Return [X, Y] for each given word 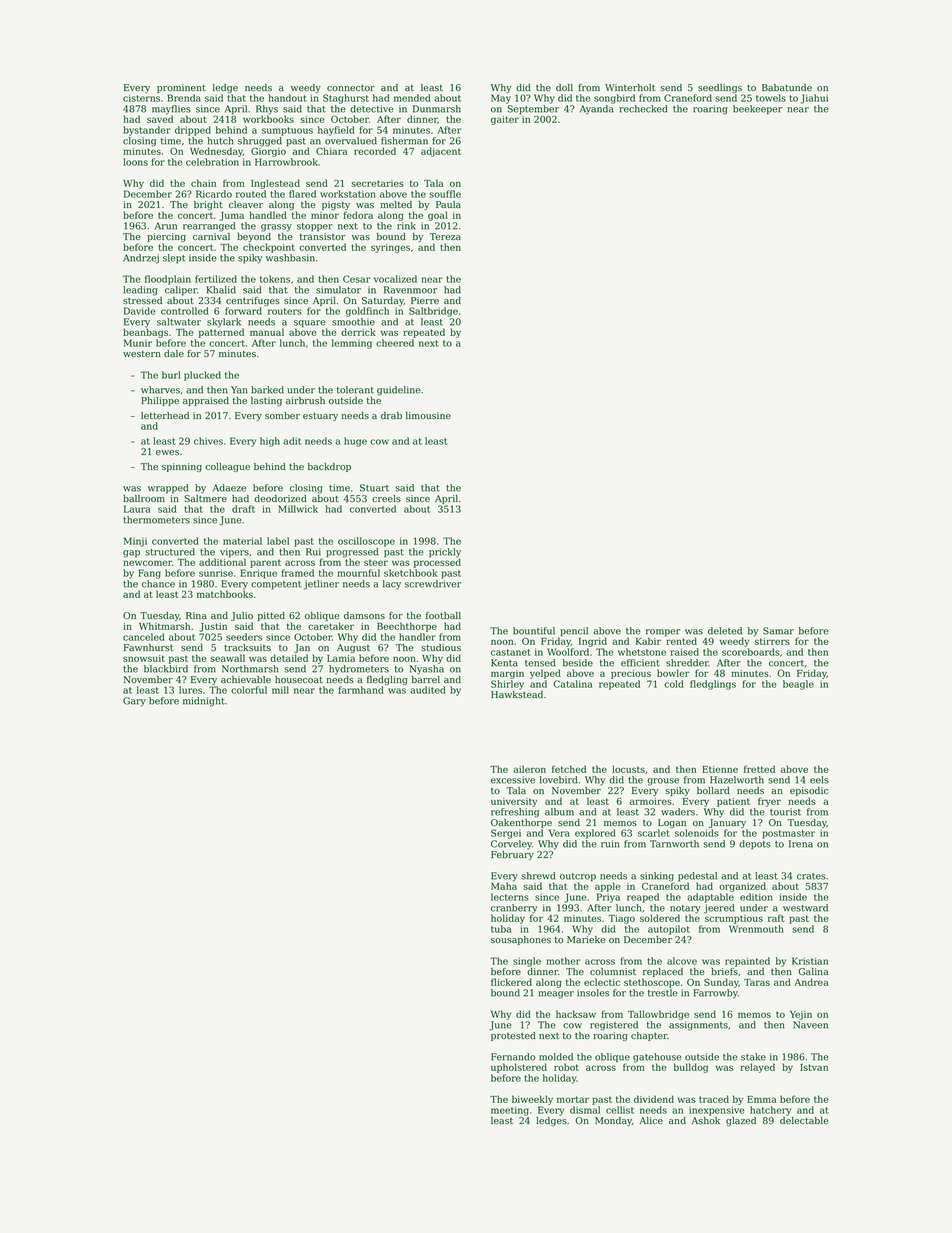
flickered [511, 982]
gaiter [505, 120]
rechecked [643, 109]
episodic [809, 791]
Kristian [810, 961]
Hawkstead [517, 694]
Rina [196, 615]
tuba [501, 929]
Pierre [425, 300]
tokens [275, 279]
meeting [510, 1111]
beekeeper [757, 110]
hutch [220, 141]
